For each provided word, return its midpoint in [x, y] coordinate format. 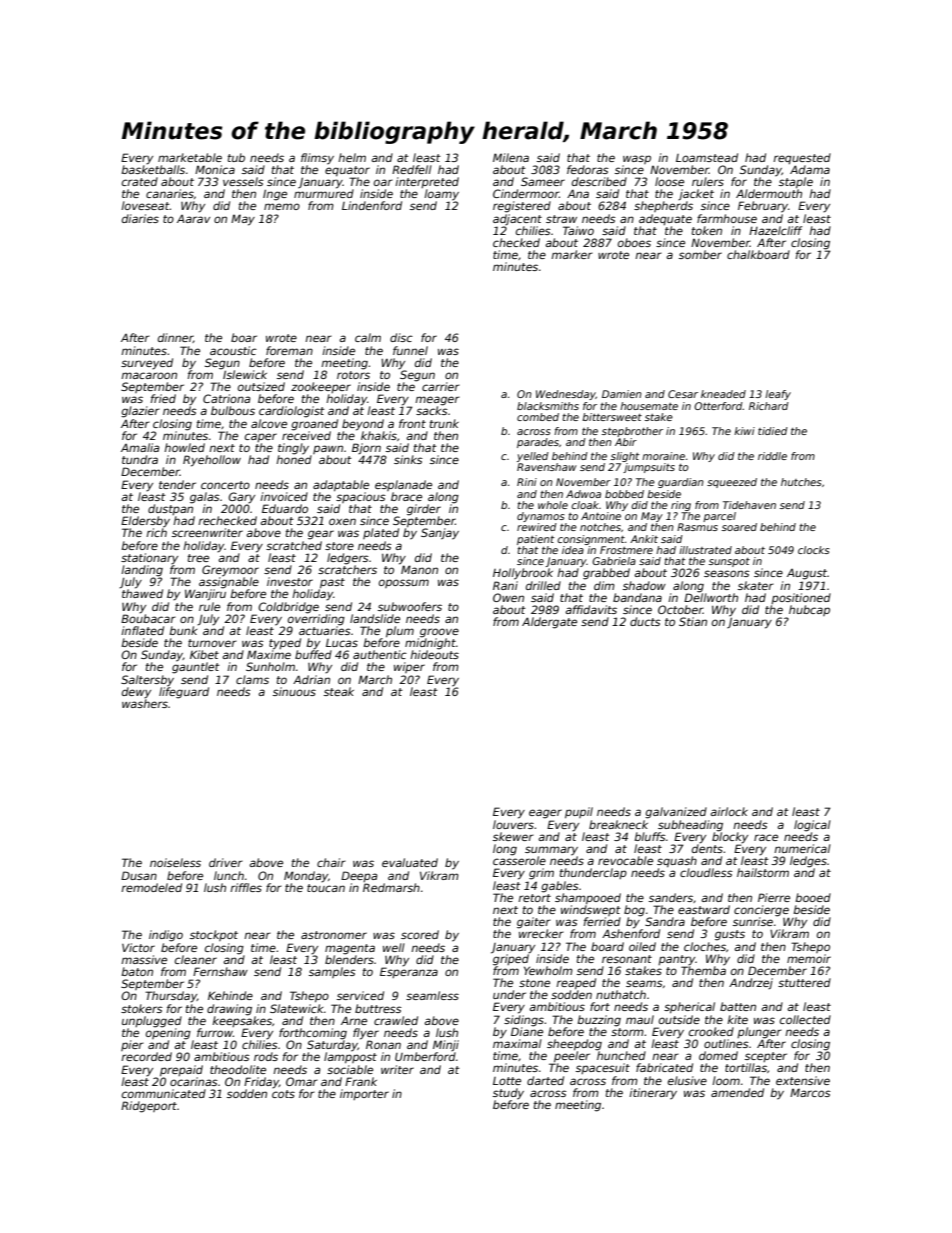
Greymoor [230, 571]
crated [140, 181]
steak [339, 691]
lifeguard [184, 693]
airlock [729, 811]
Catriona [227, 398]
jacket [696, 194]
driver [226, 862]
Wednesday [566, 395]
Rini [527, 482]
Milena [511, 157]
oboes [634, 242]
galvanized [676, 813]
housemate [649, 406]
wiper [409, 667]
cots [283, 1094]
